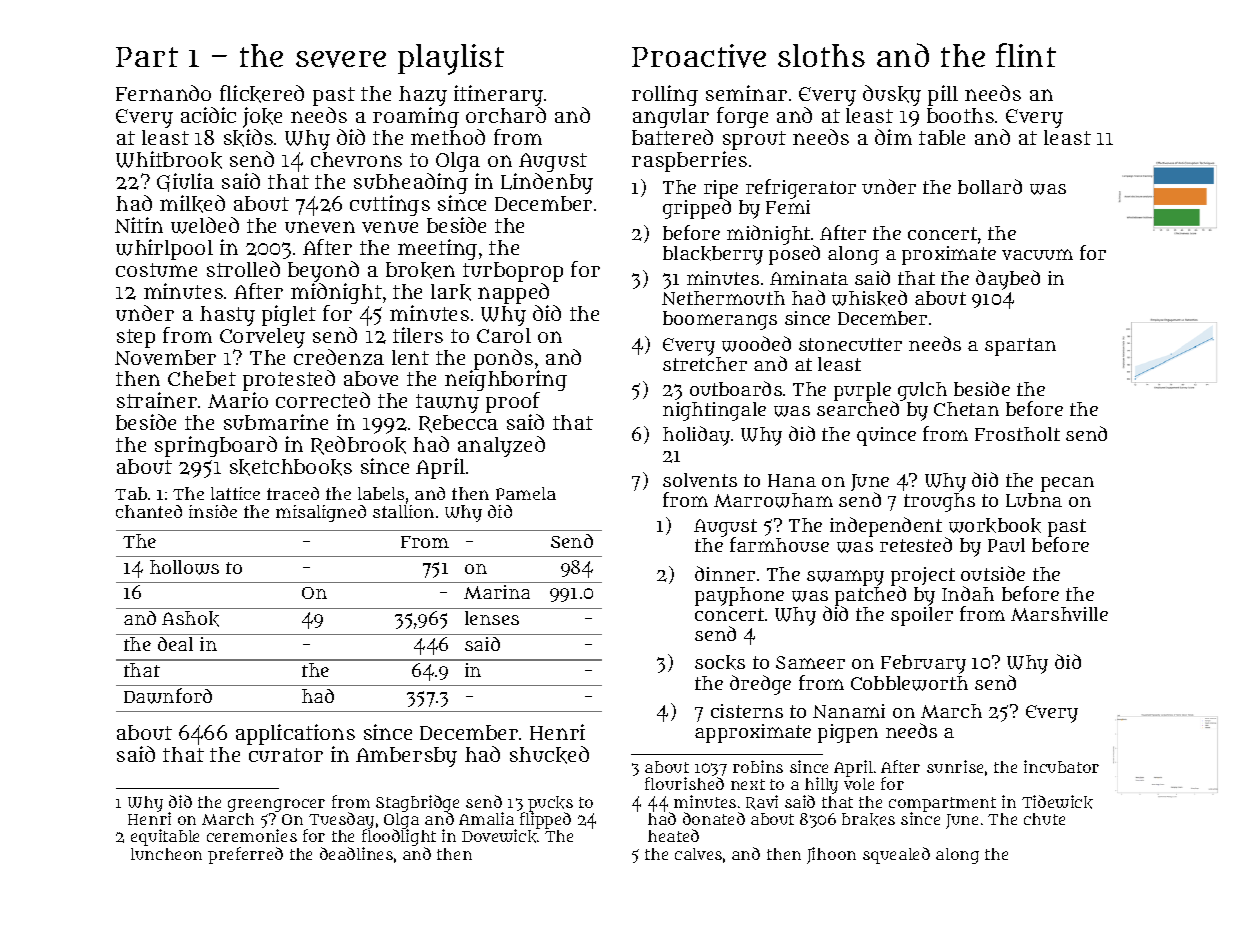  What do you see at coordinates (513, 272) in the document?
I see `turboprop` at bounding box center [513, 272].
